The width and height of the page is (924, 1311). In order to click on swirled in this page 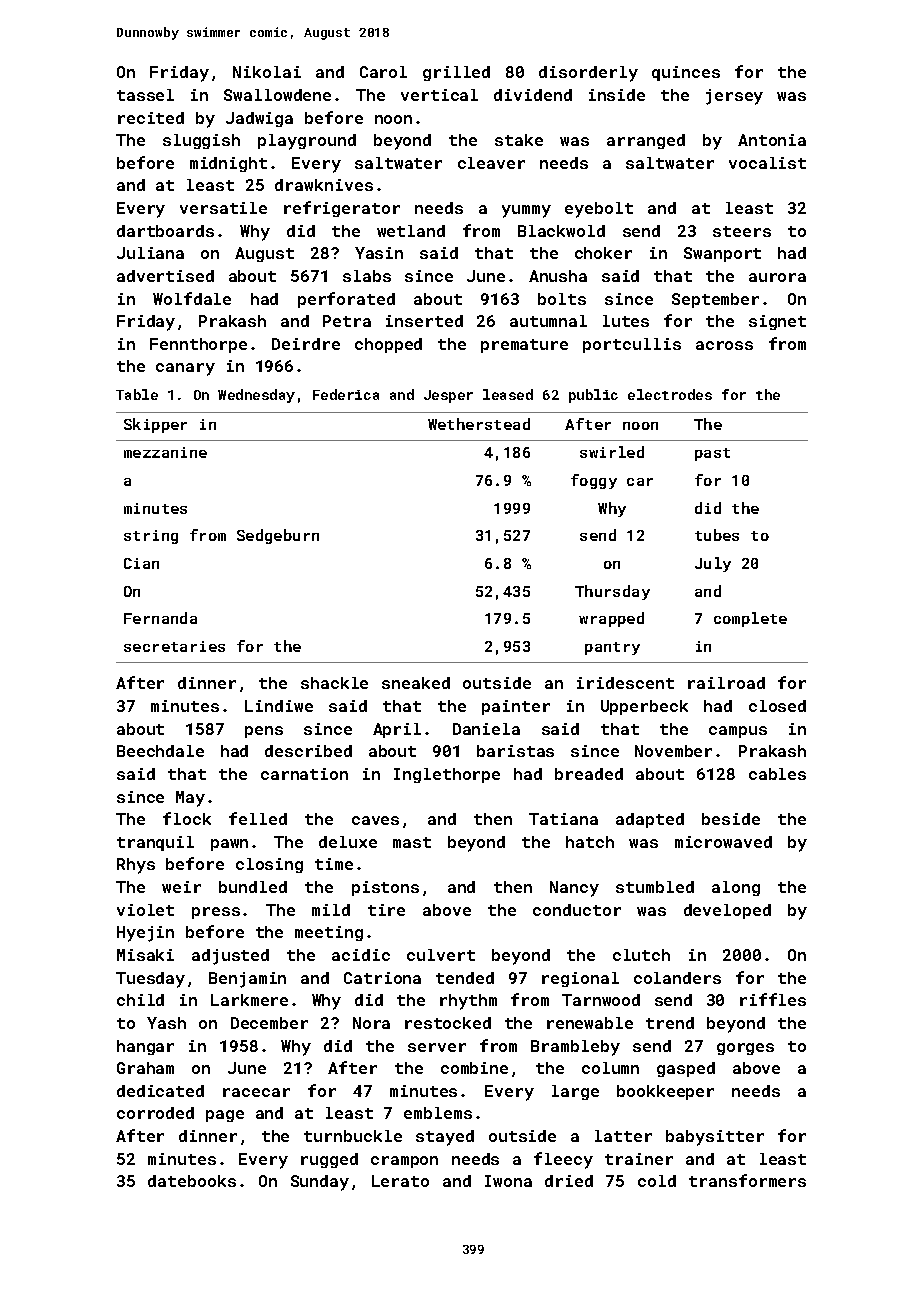, I will do `click(612, 452)`.
